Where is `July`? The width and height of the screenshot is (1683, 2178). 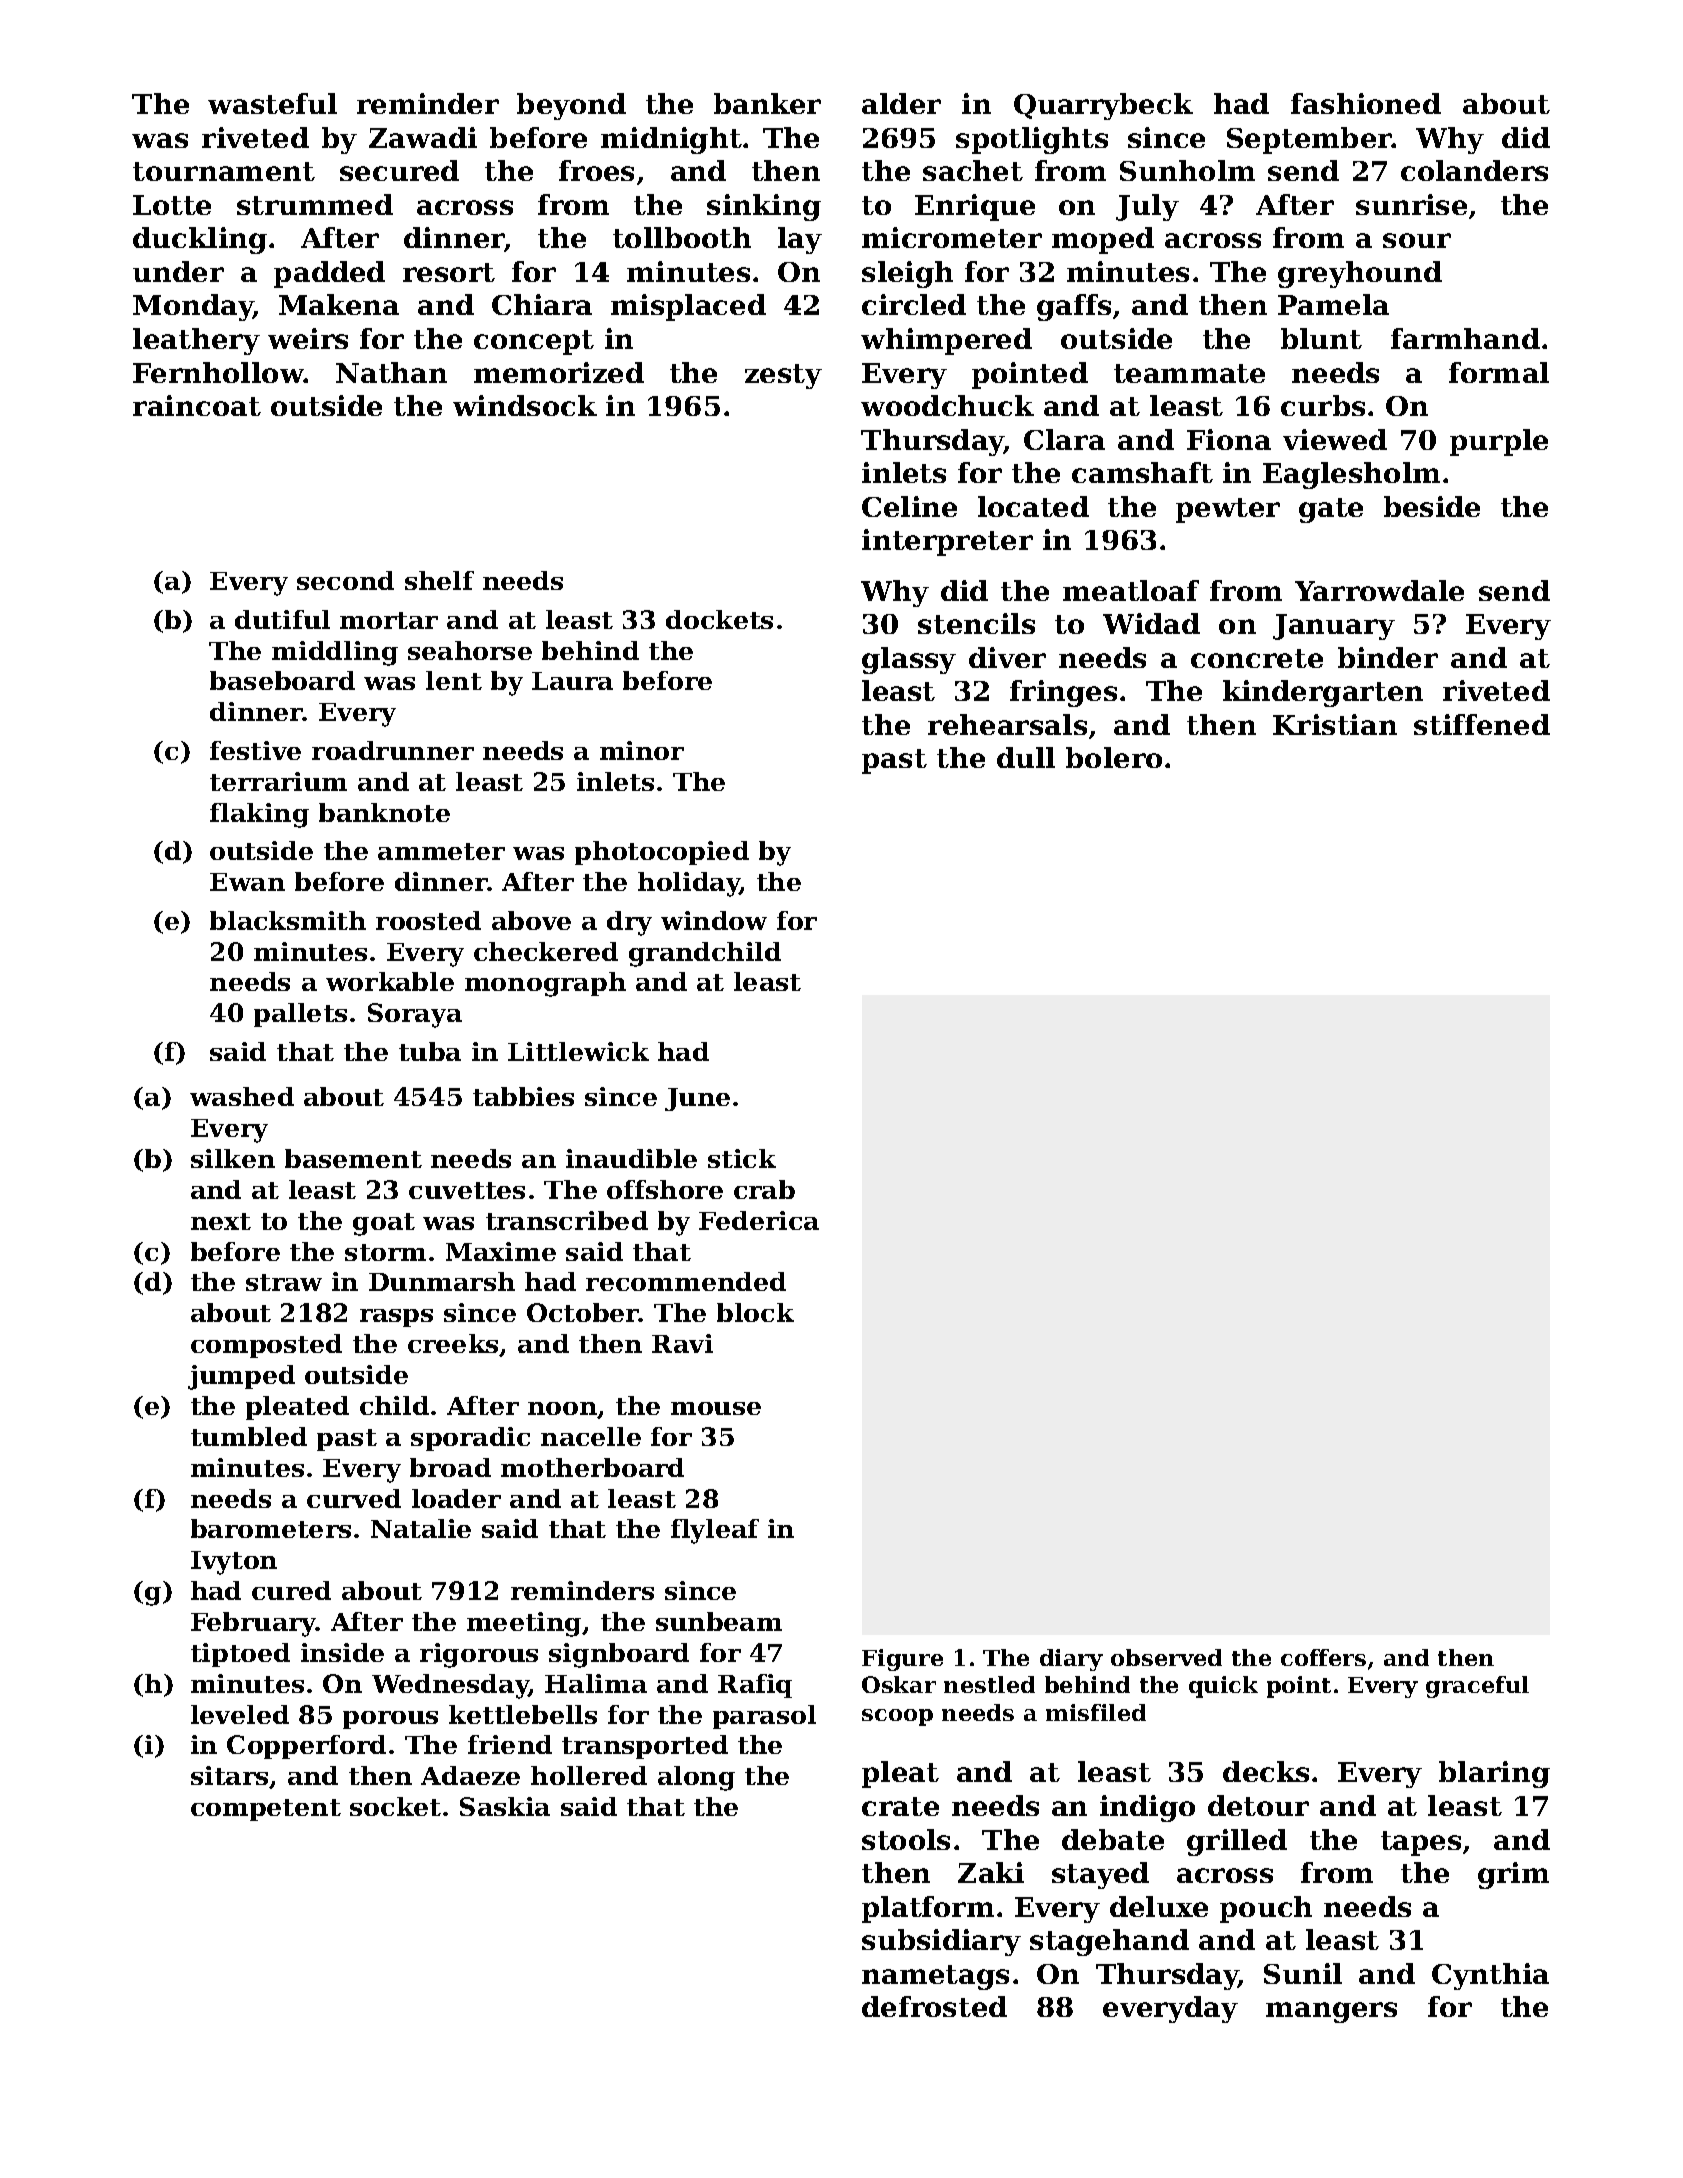
July is located at coordinates (1147, 207).
